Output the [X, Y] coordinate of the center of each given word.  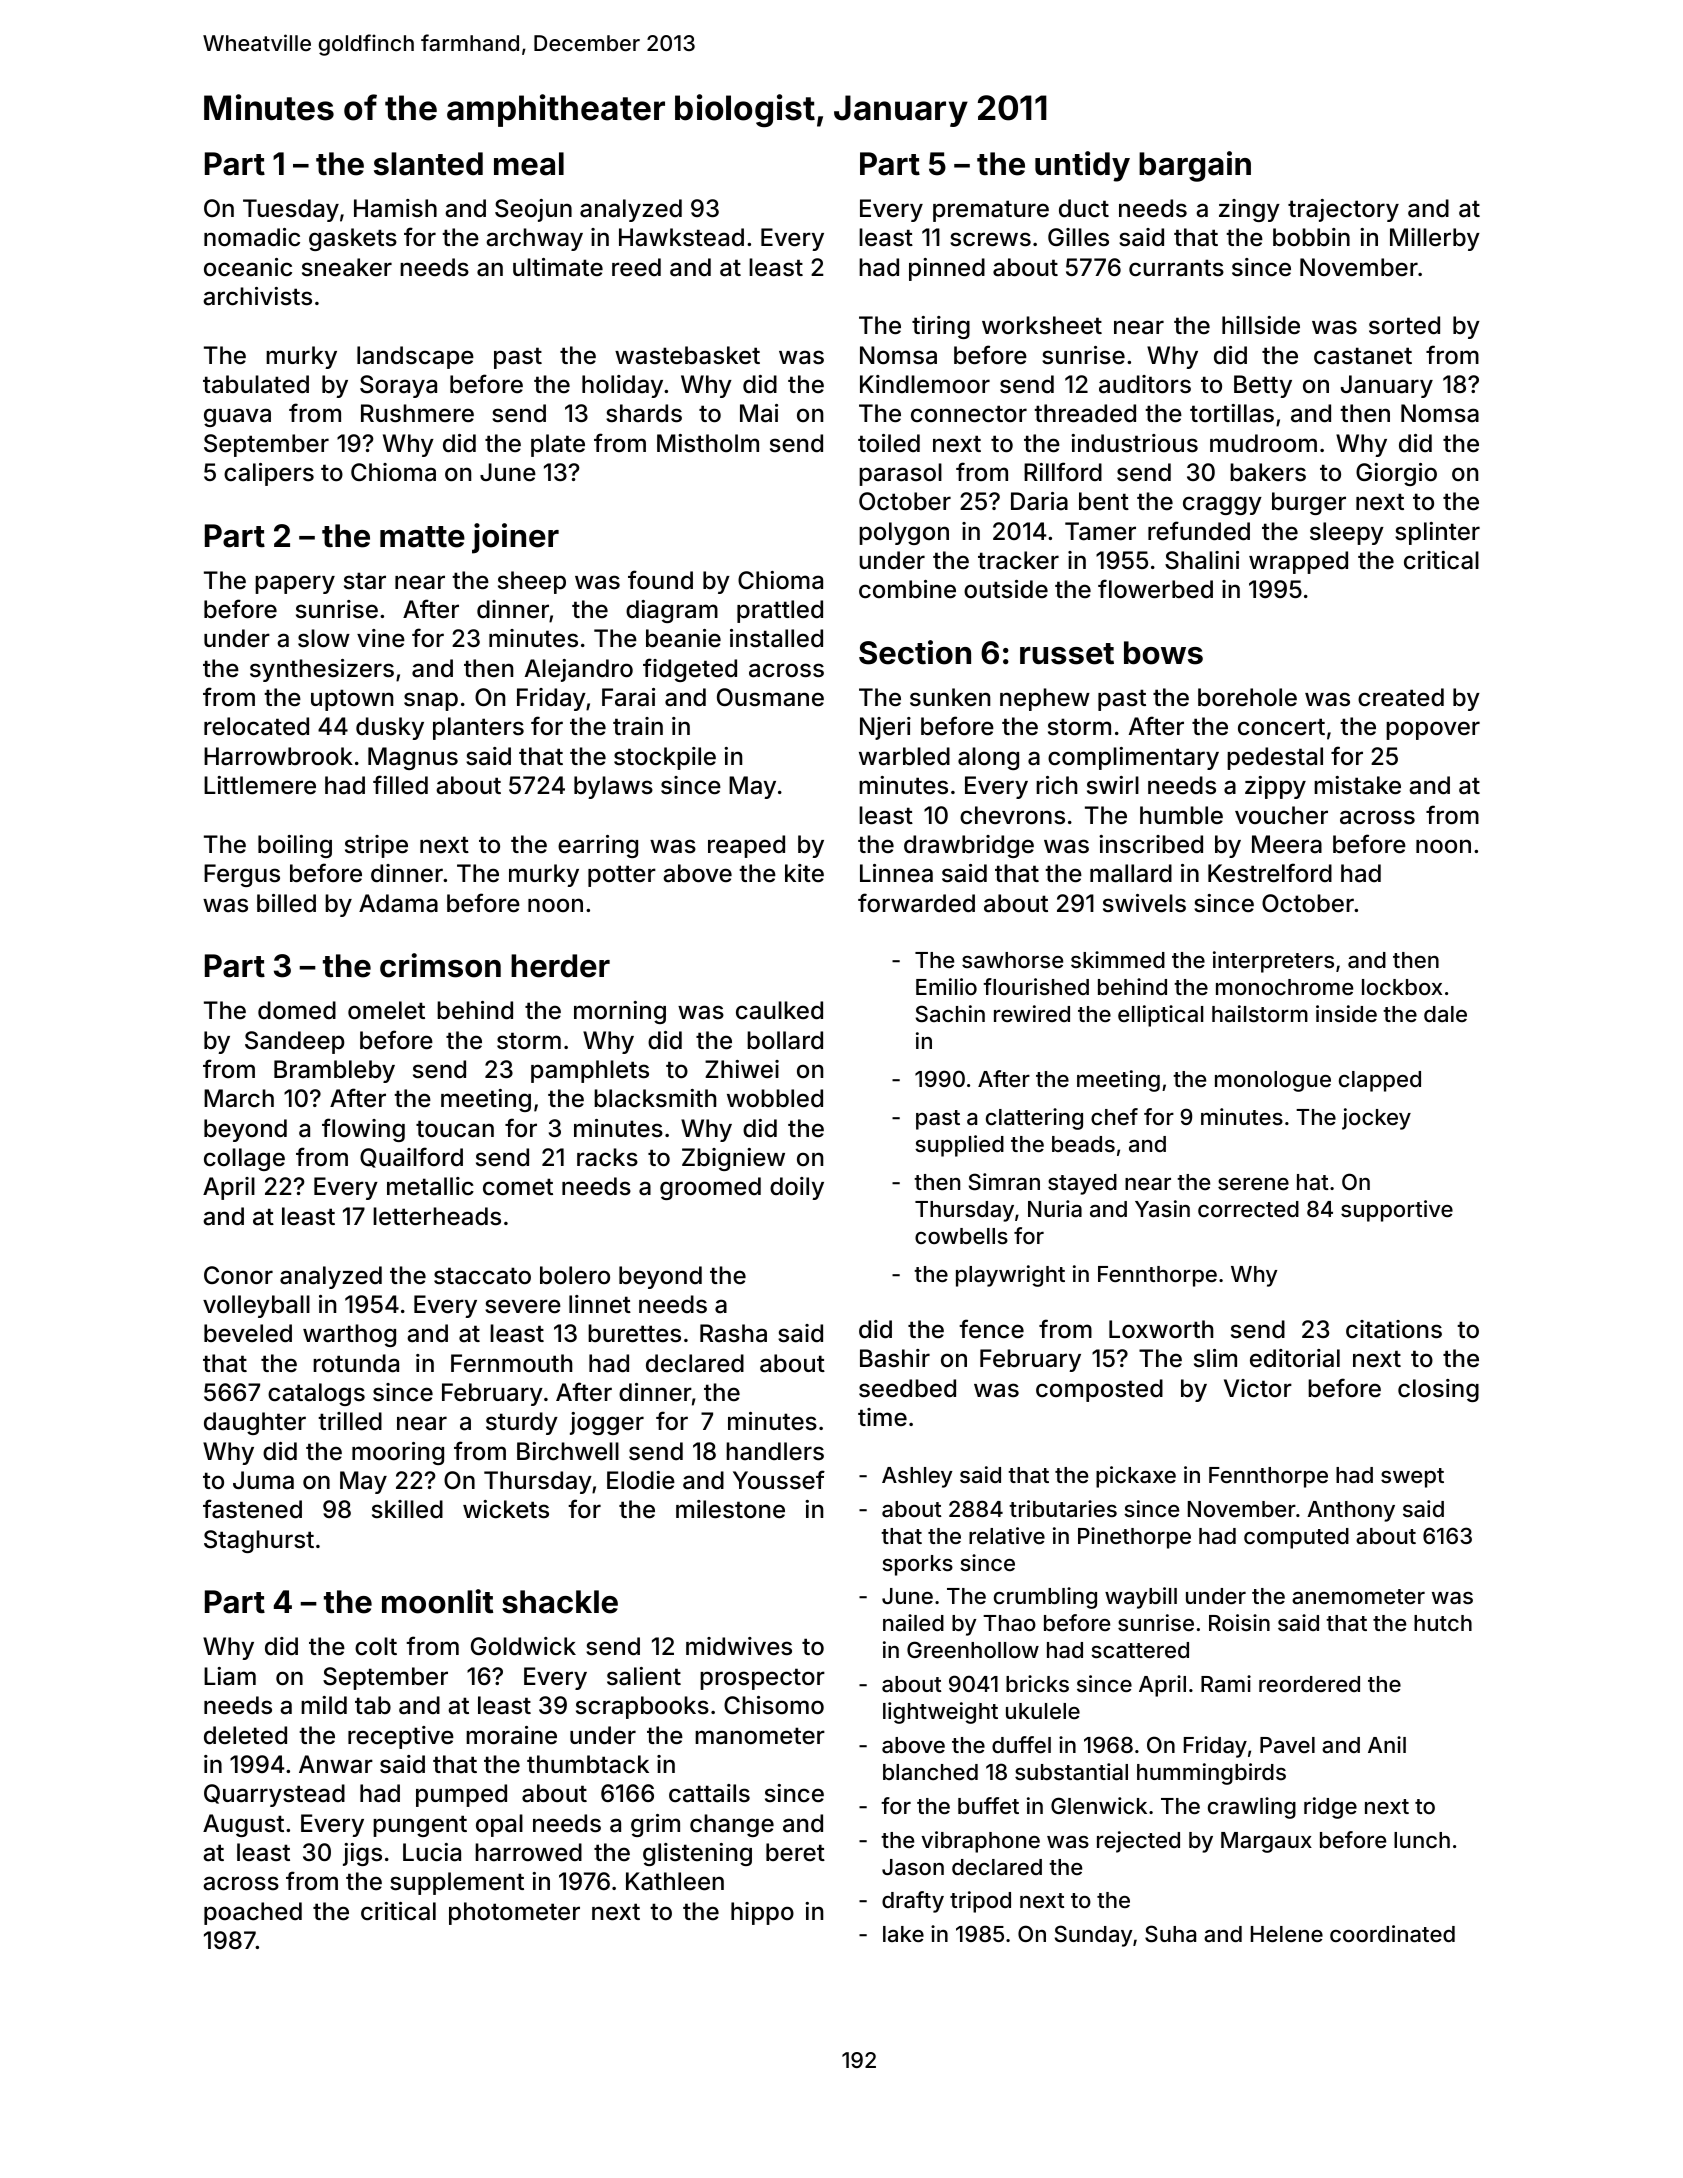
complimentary [1133, 758]
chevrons [1012, 815]
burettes [634, 1333]
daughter [255, 1423]
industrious [1134, 443]
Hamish [395, 208]
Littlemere [260, 785]
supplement [457, 1883]
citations [1394, 1329]
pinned [947, 269]
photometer [514, 1913]
